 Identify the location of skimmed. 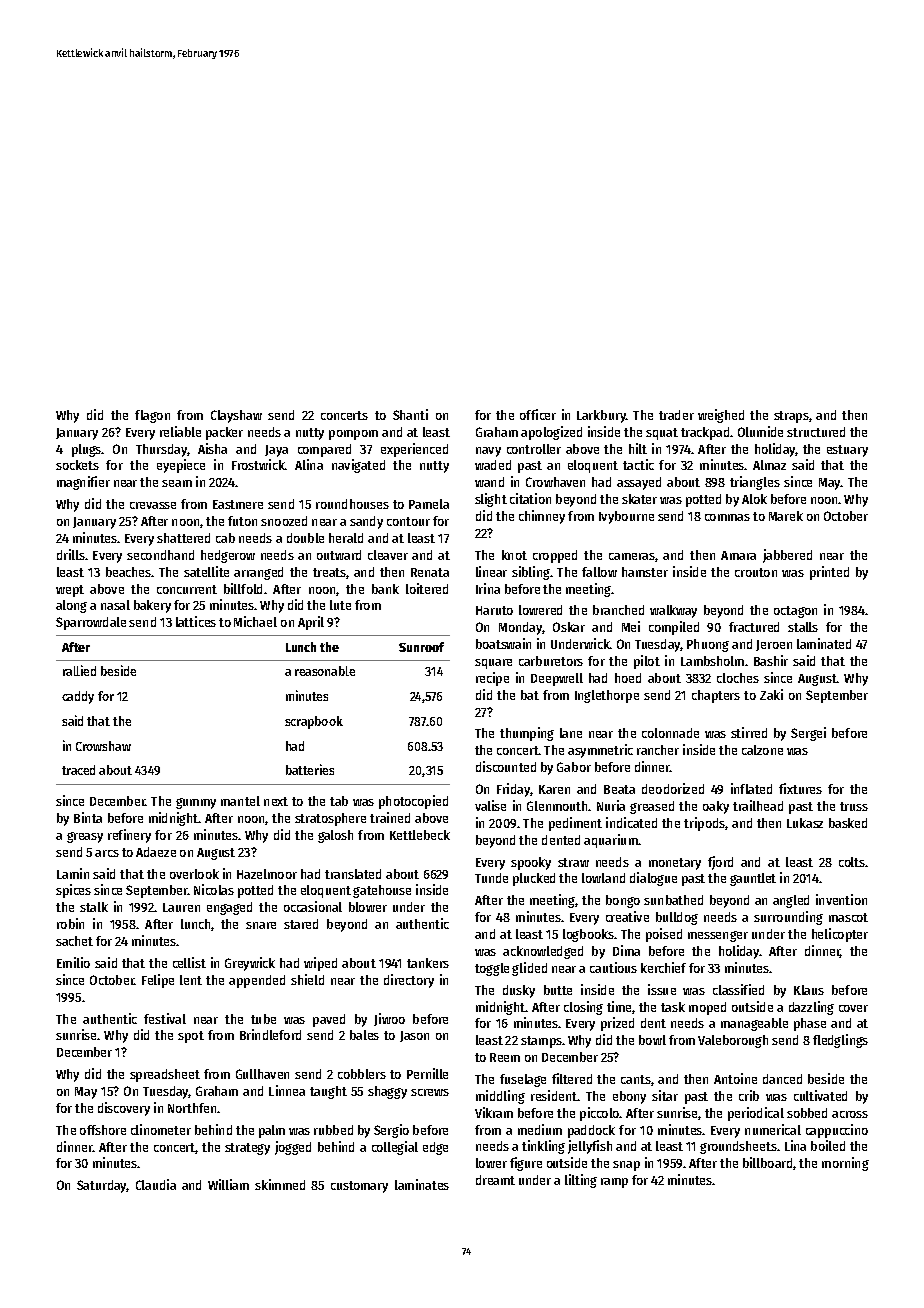
(280, 1184).
